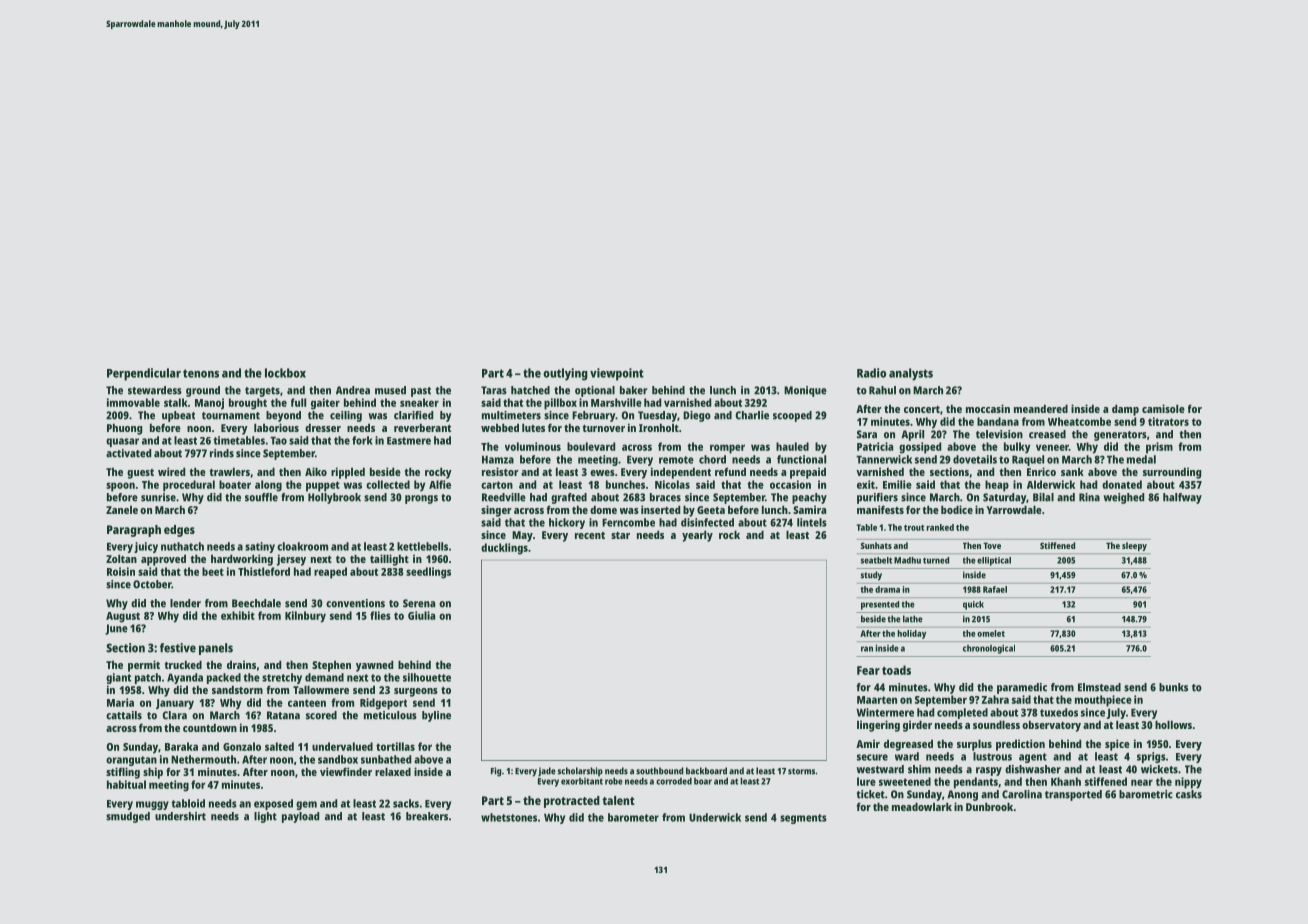  I want to click on panels, so click(216, 649).
